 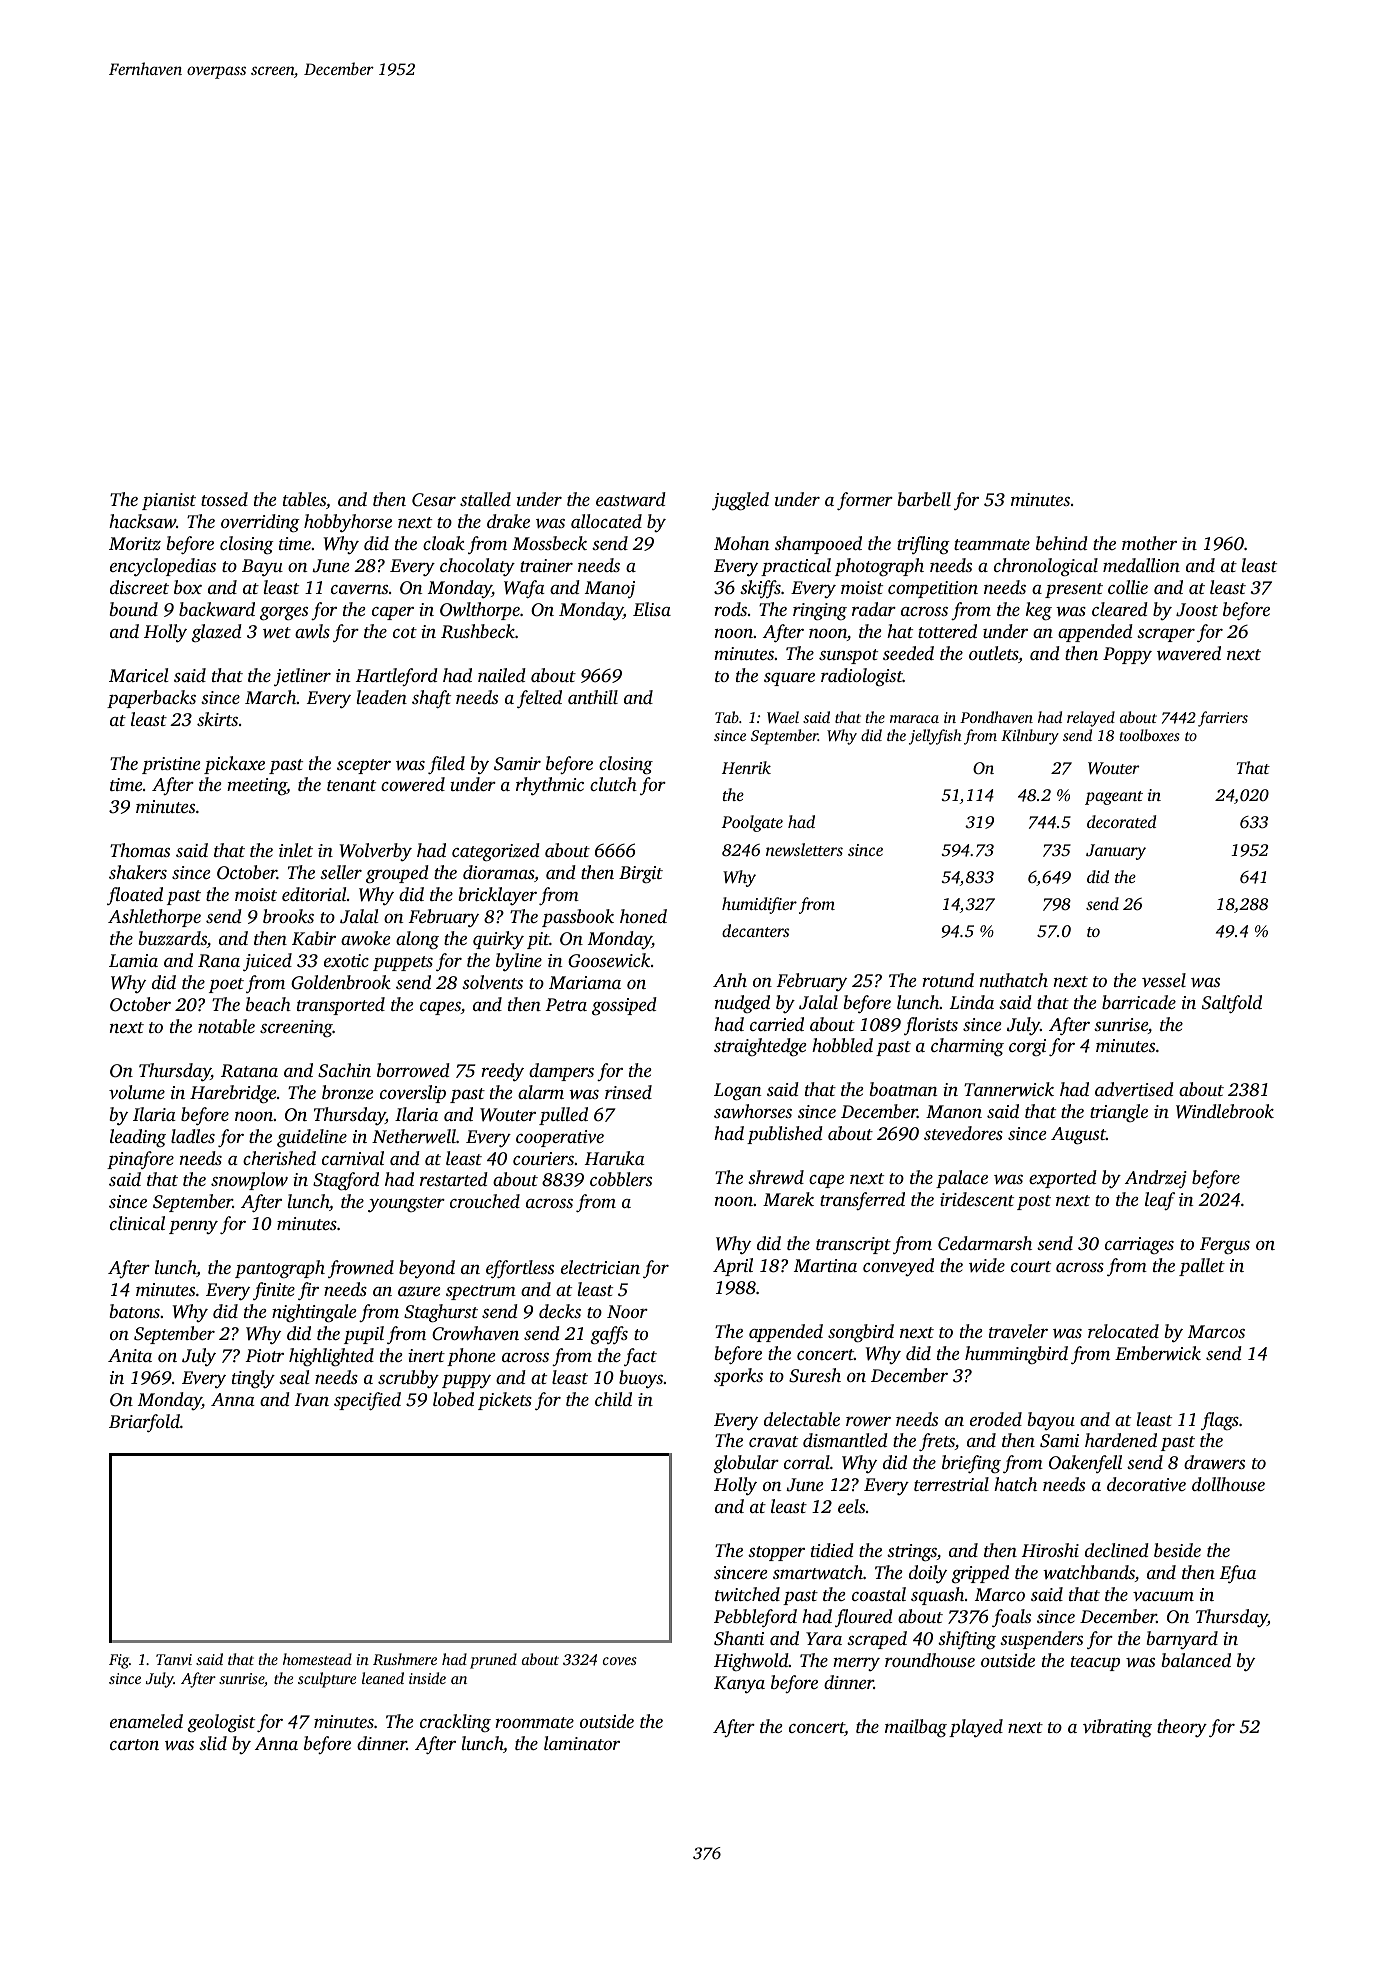 What do you see at coordinates (541, 1092) in the page?
I see `alarm` at bounding box center [541, 1092].
